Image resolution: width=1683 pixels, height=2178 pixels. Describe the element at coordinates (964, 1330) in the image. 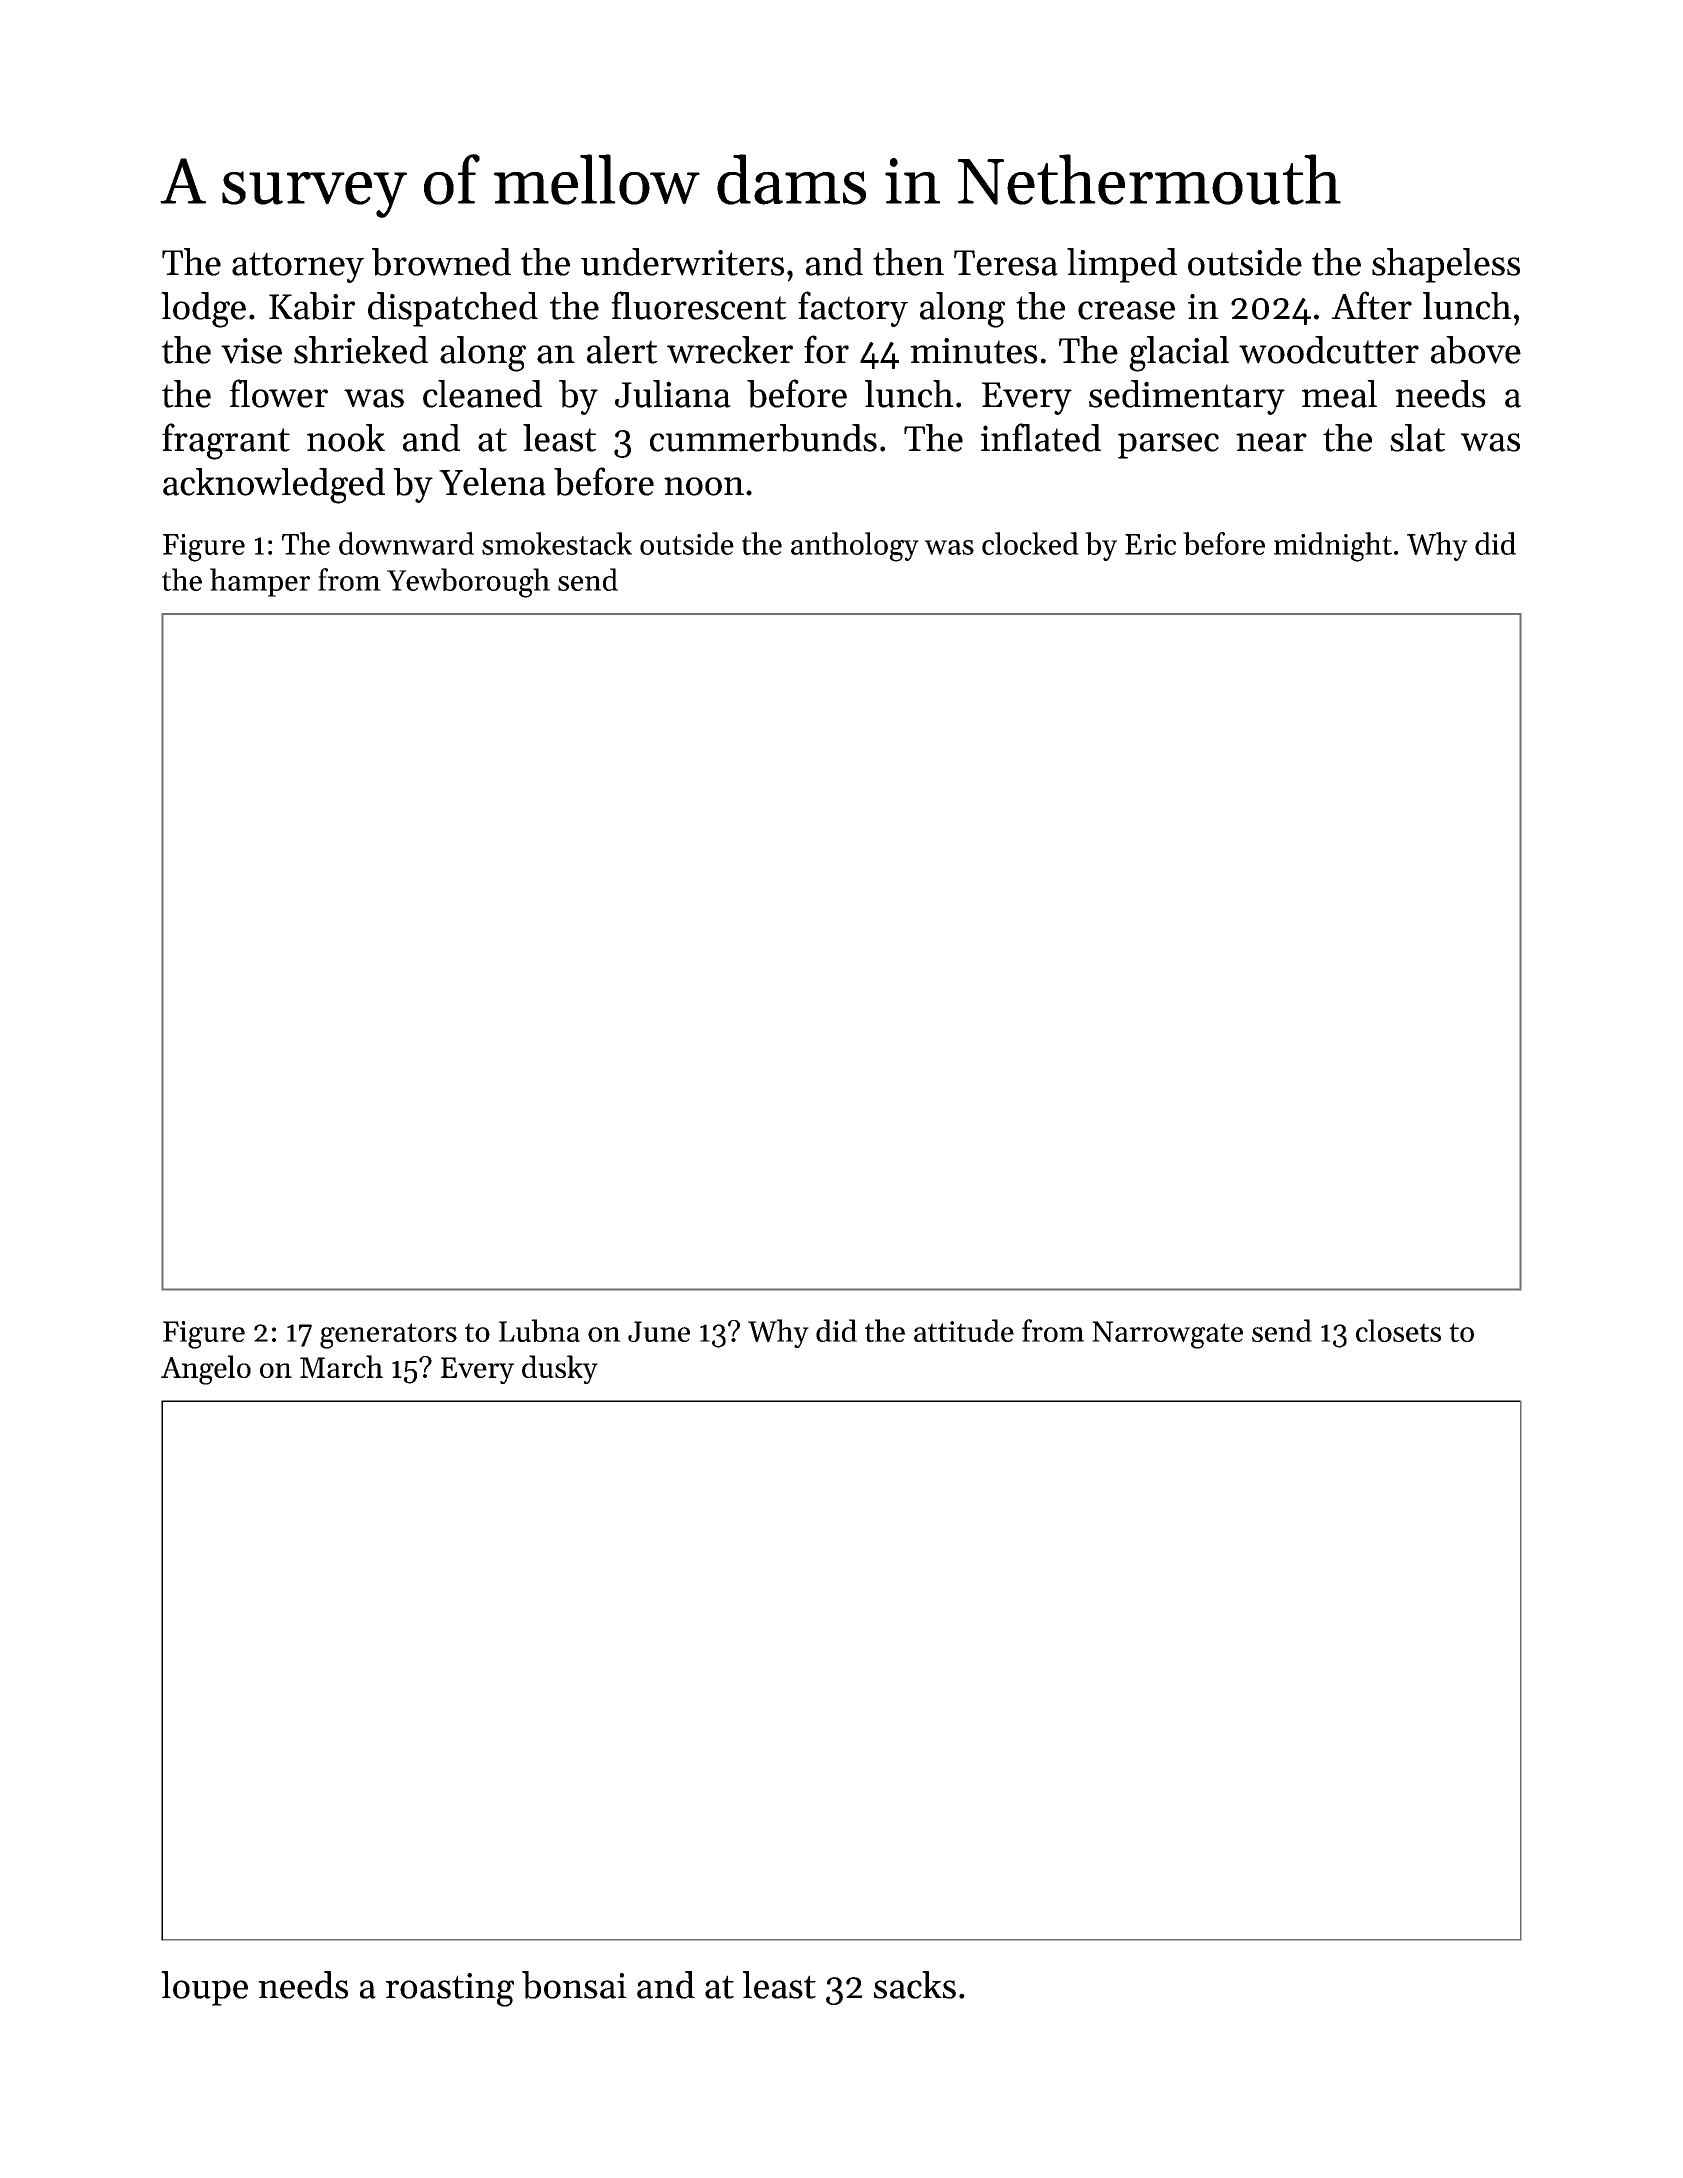

I see `attitude` at that location.
